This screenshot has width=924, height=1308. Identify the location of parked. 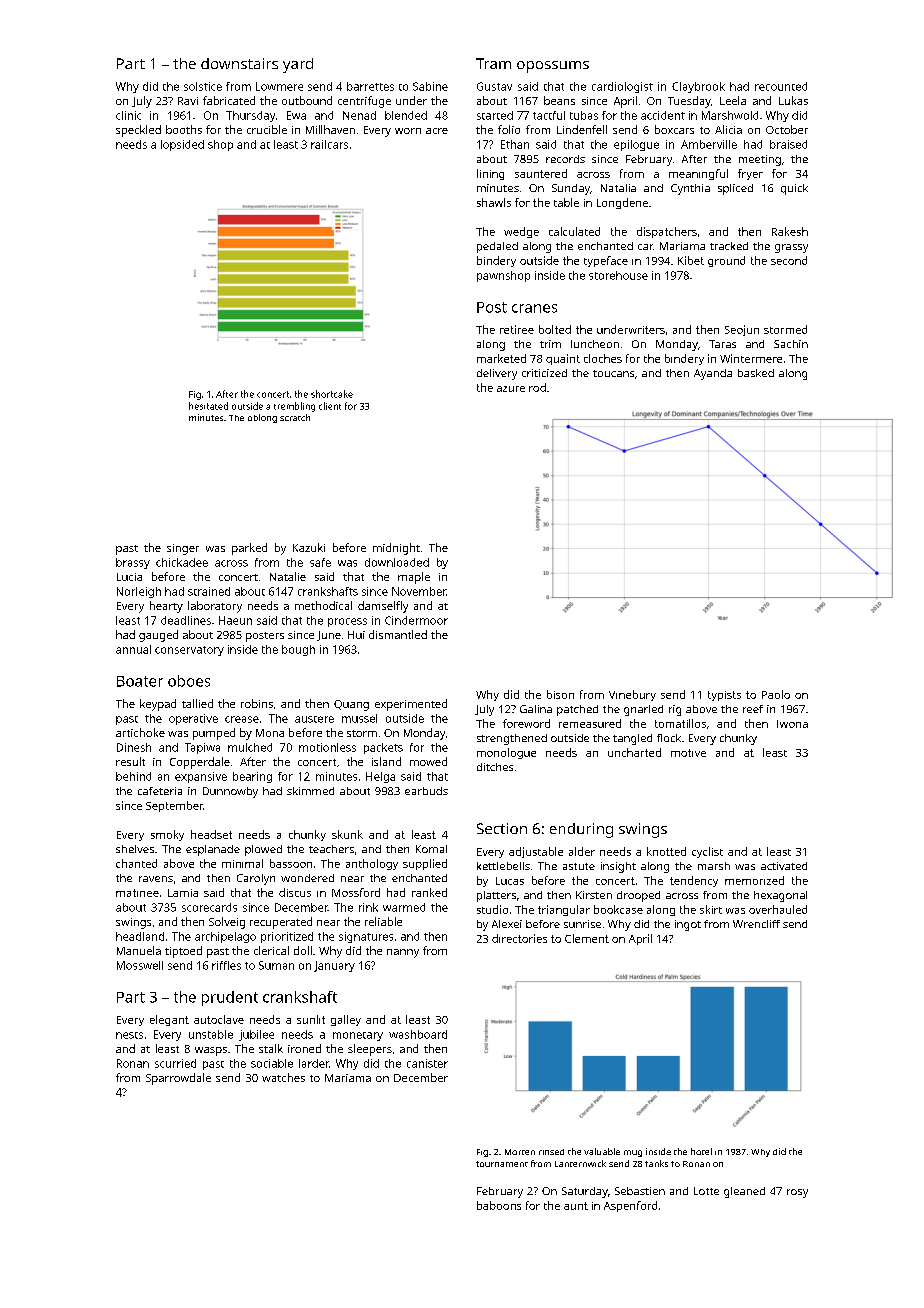
(249, 549).
